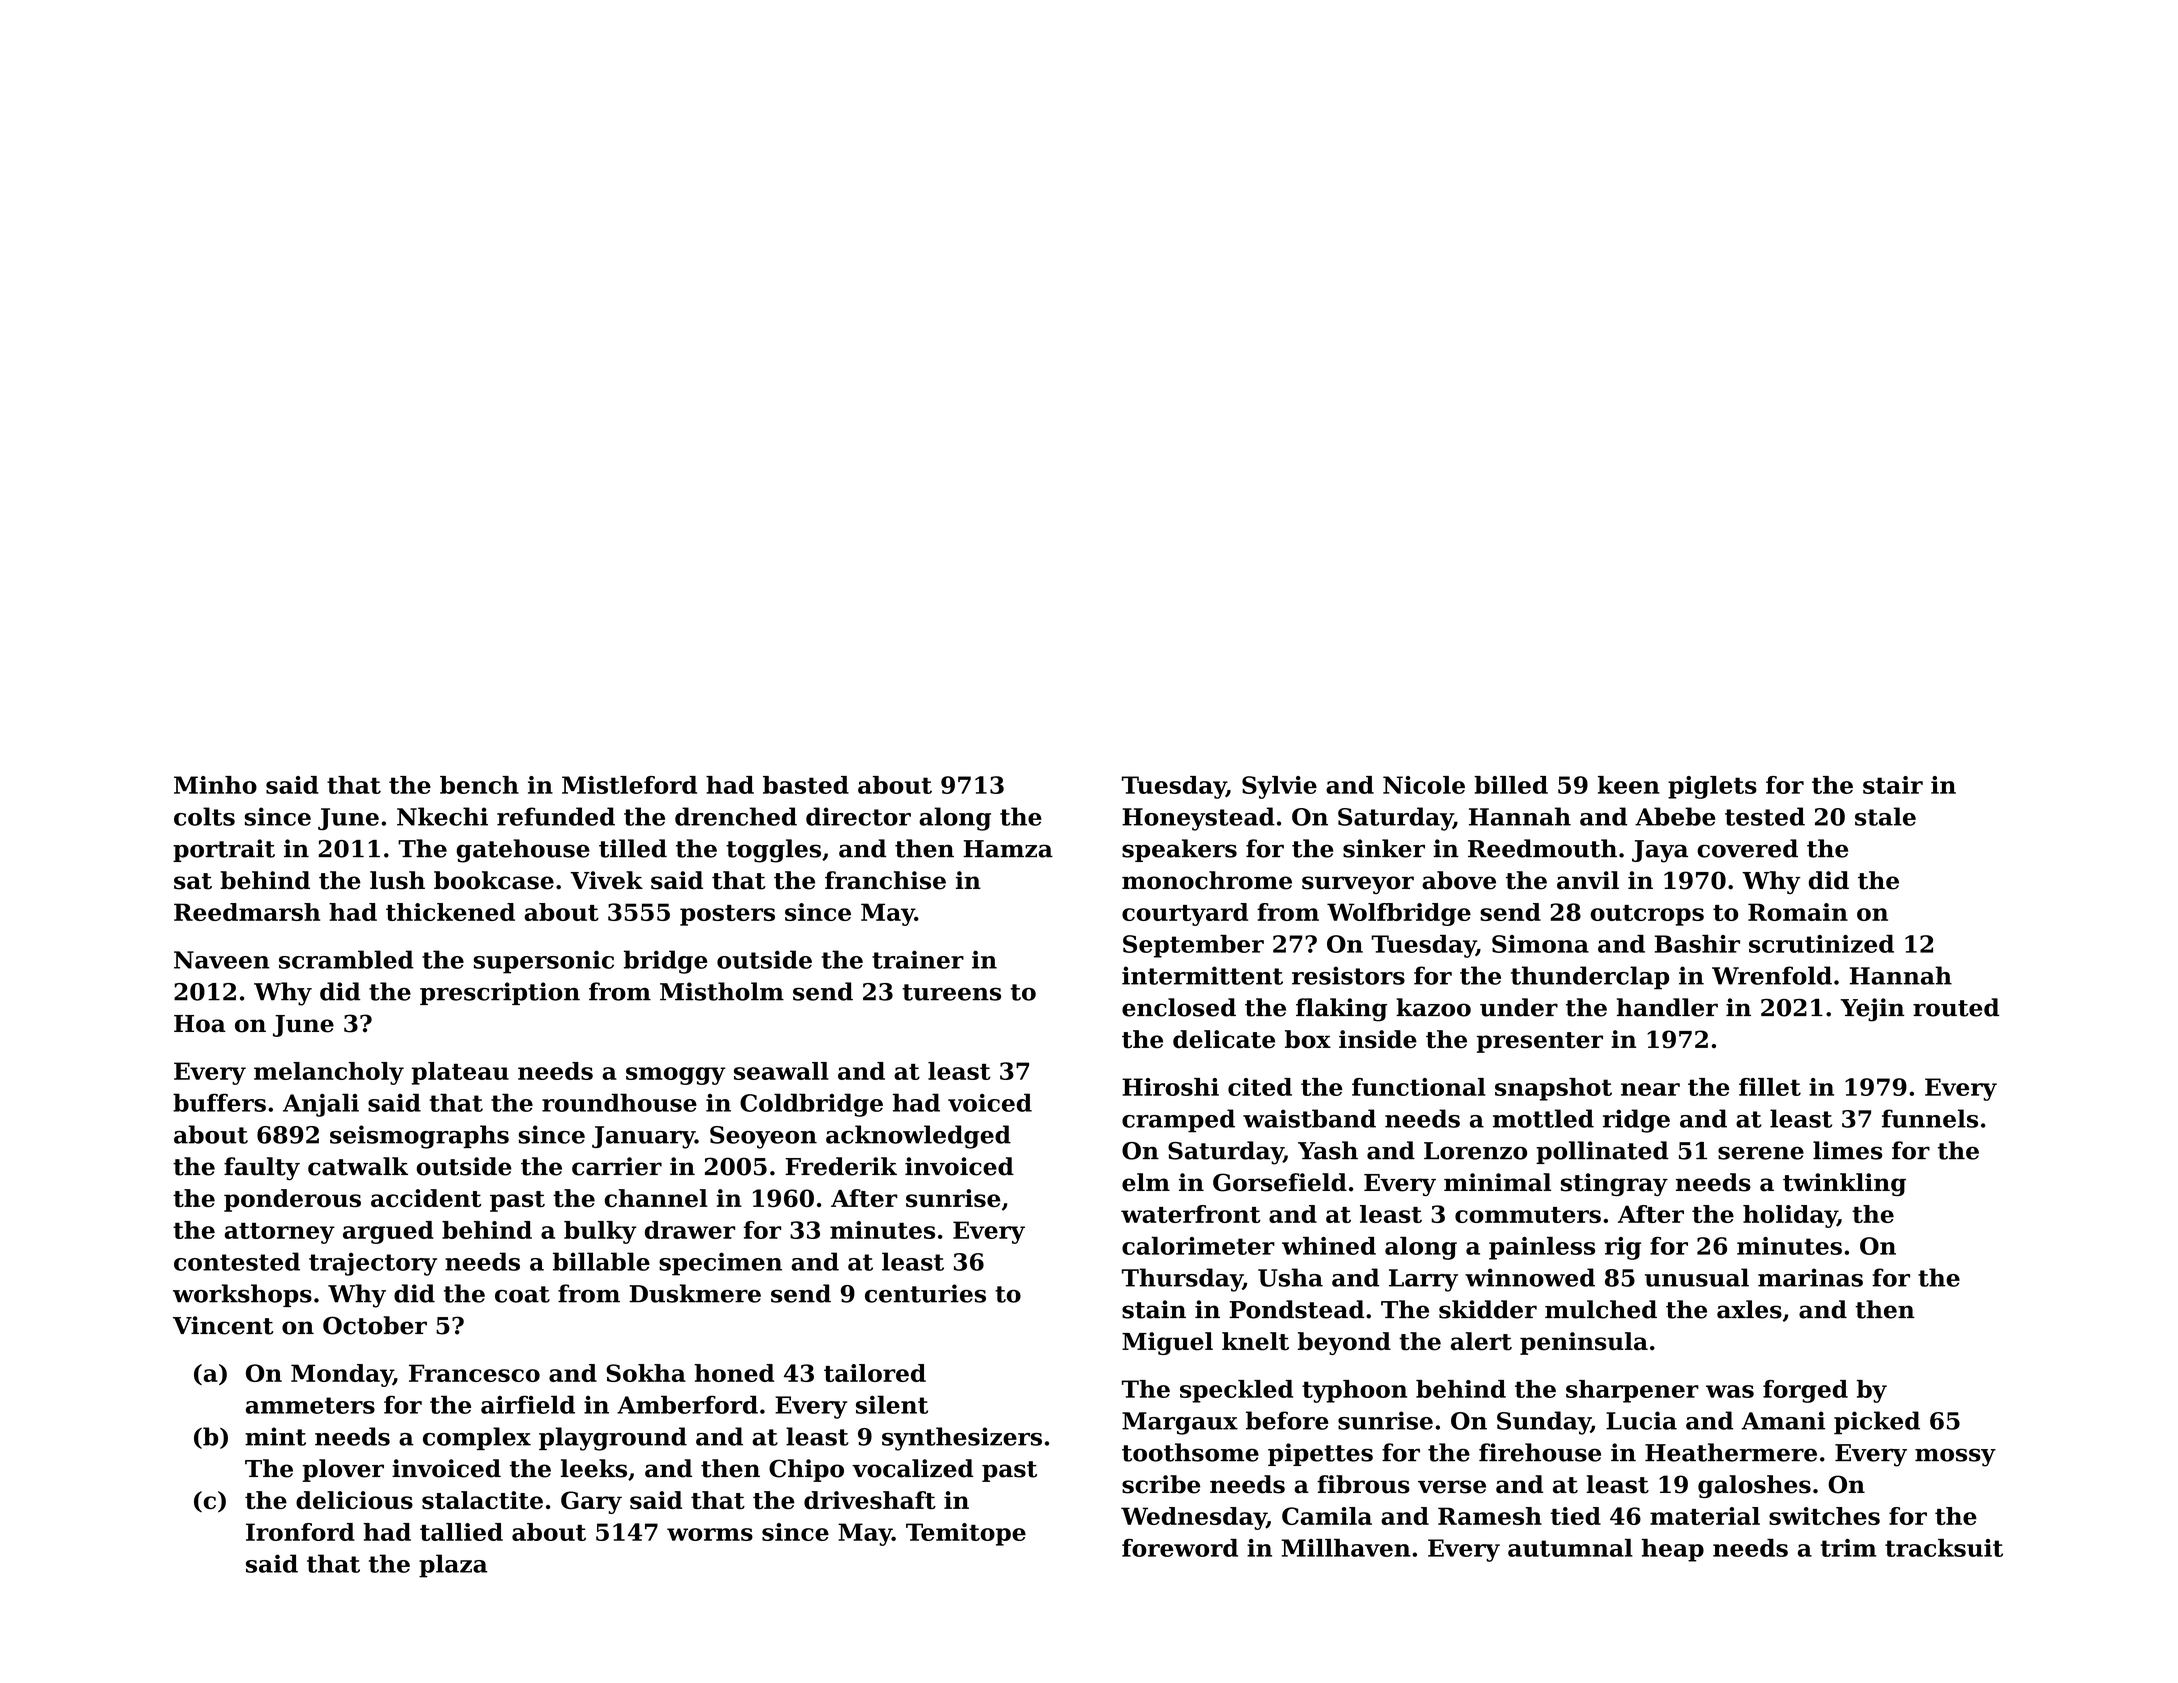  I want to click on thickened, so click(450, 912).
